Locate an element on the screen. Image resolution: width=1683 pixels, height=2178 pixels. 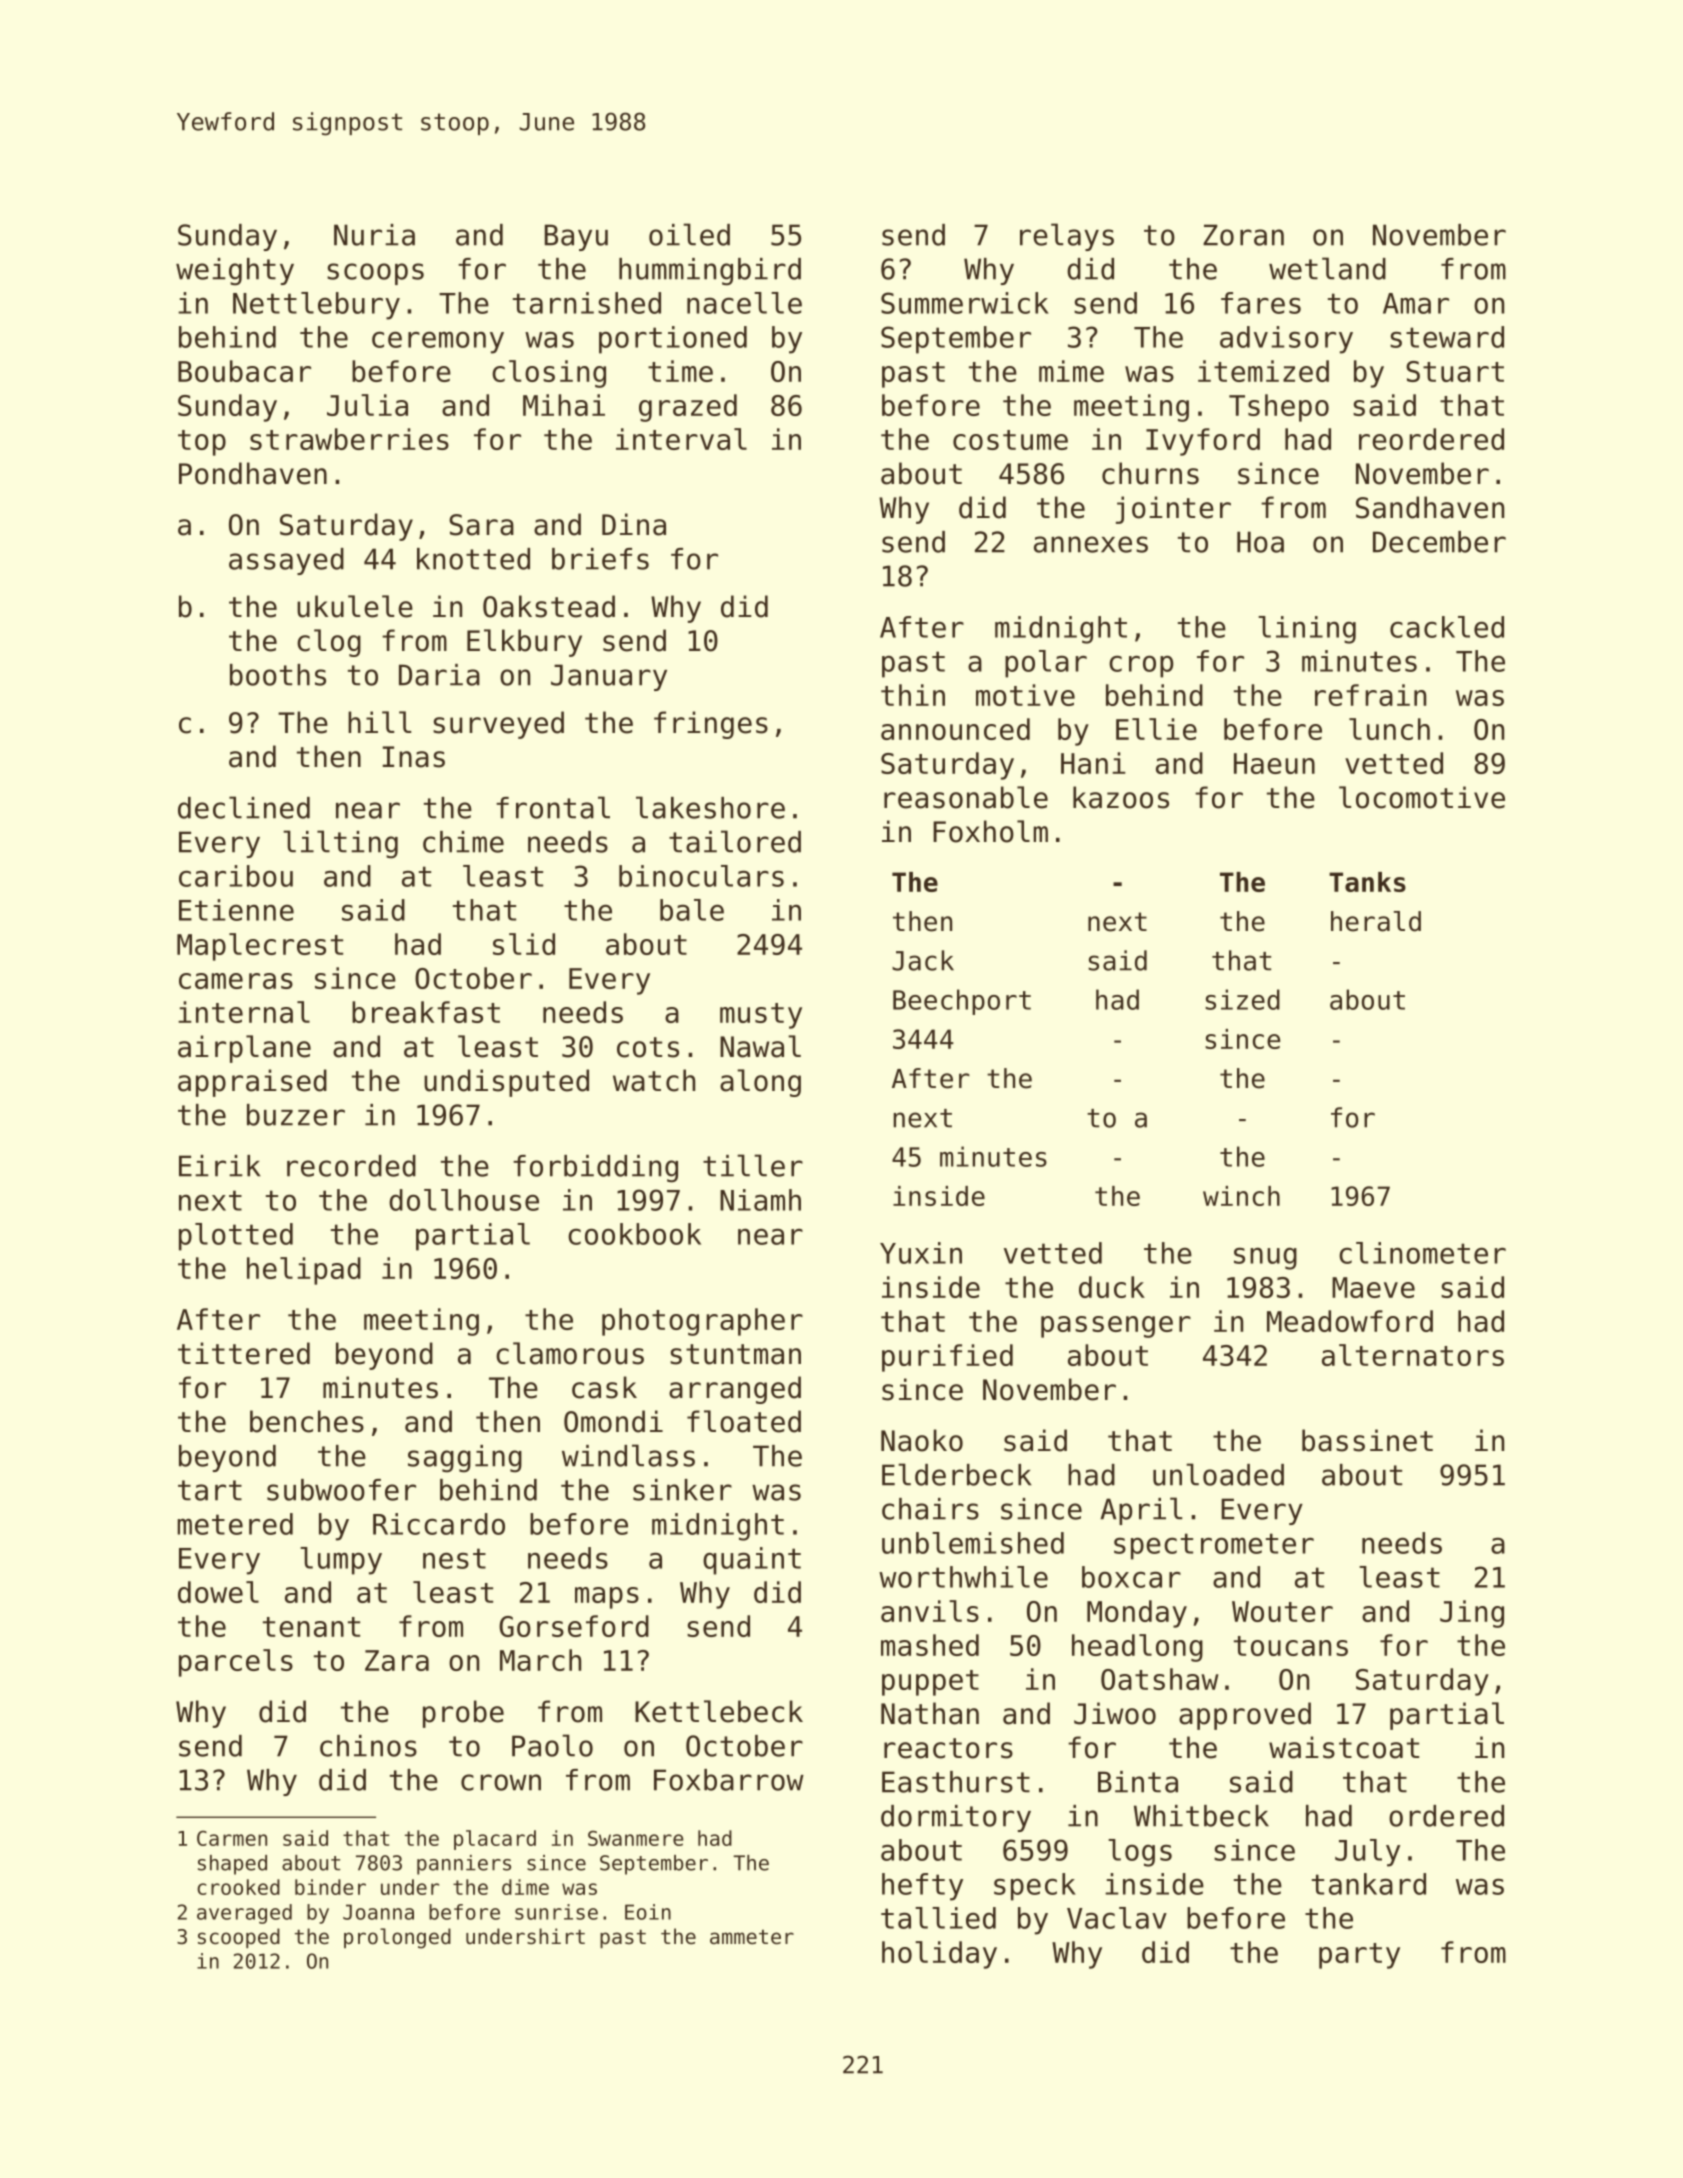
Julia is located at coordinates (367, 405).
